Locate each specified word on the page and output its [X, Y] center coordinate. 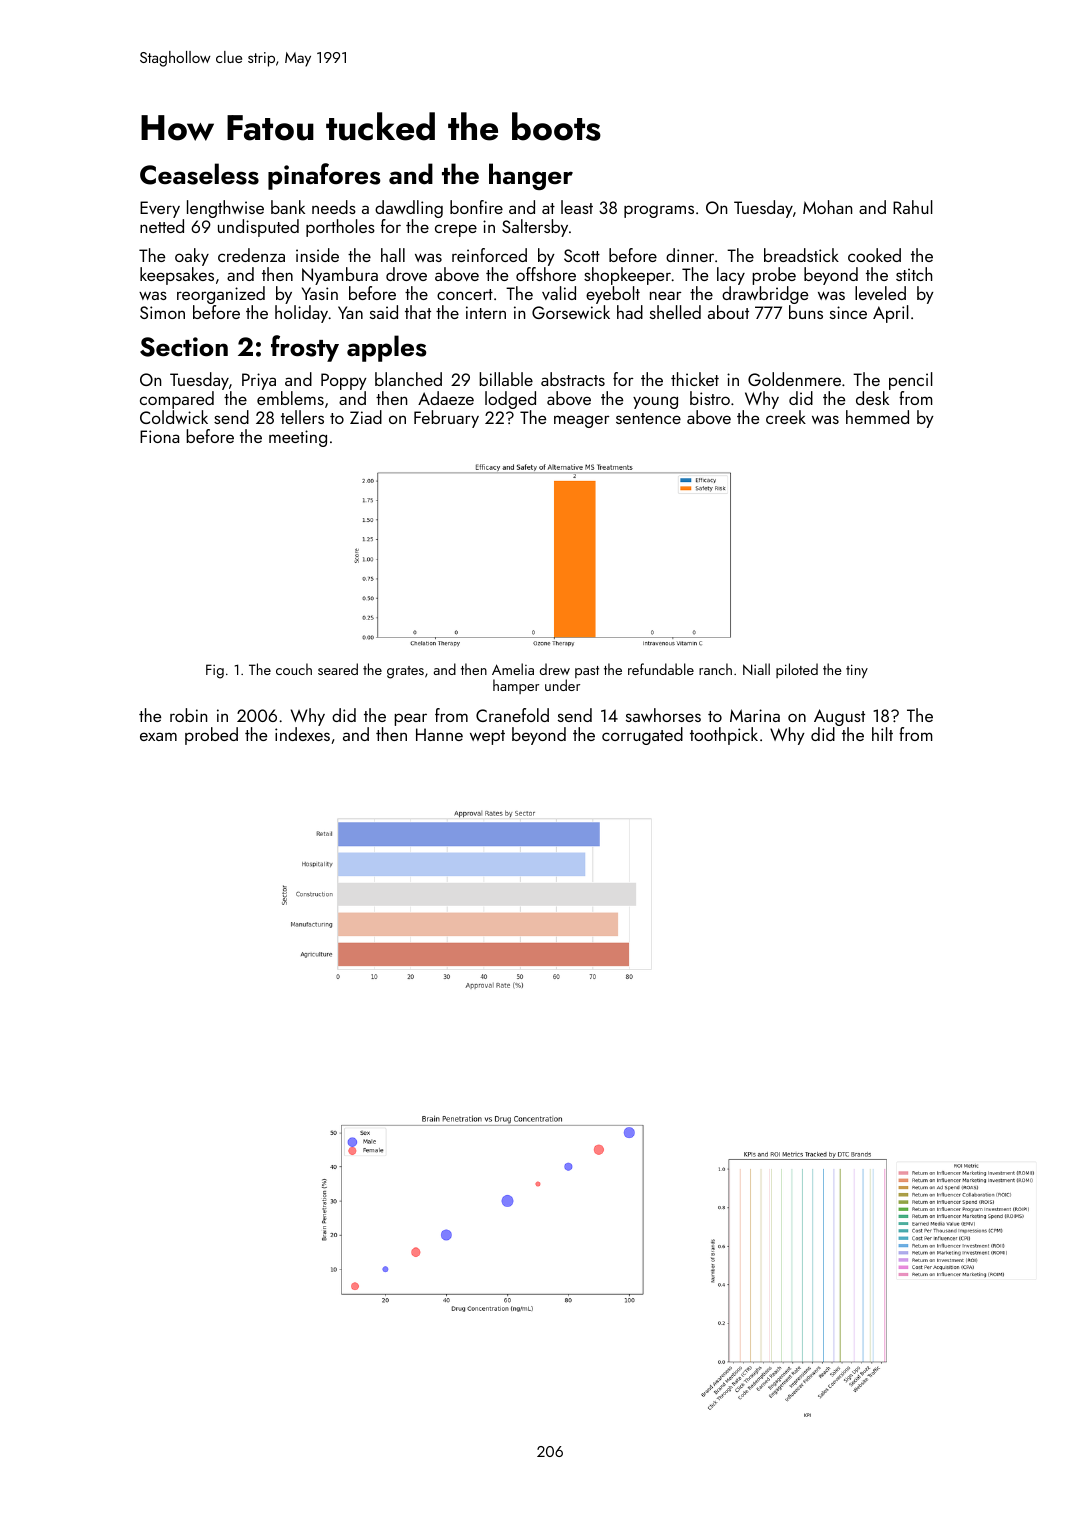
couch [294, 669]
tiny [857, 671]
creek [786, 417]
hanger [531, 176]
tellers [302, 417]
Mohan [827, 207]
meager [581, 421]
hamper [516, 686]
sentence [648, 418]
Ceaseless [199, 174]
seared [338, 669]
